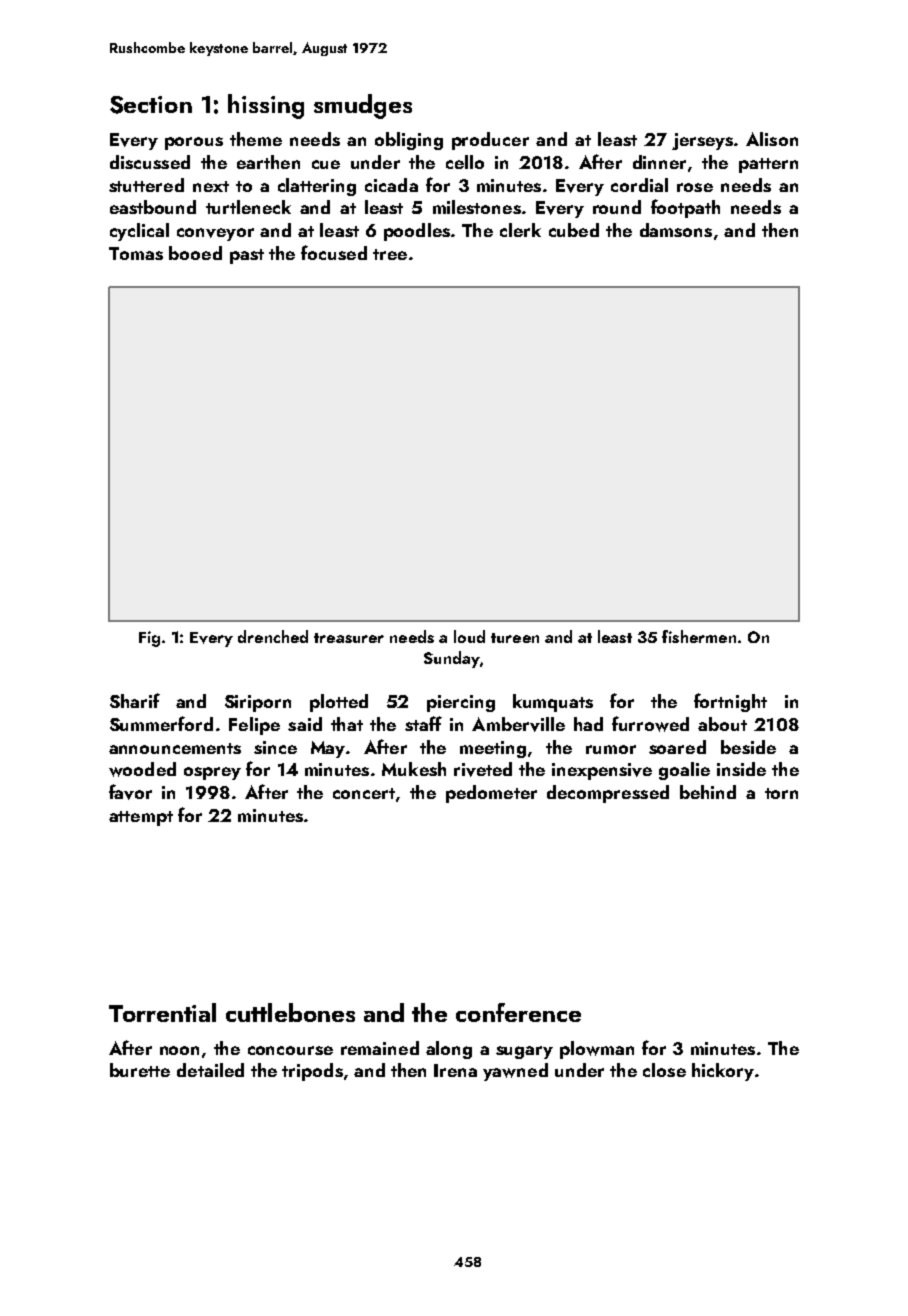  What do you see at coordinates (141, 818) in the screenshot?
I see `attempt` at bounding box center [141, 818].
